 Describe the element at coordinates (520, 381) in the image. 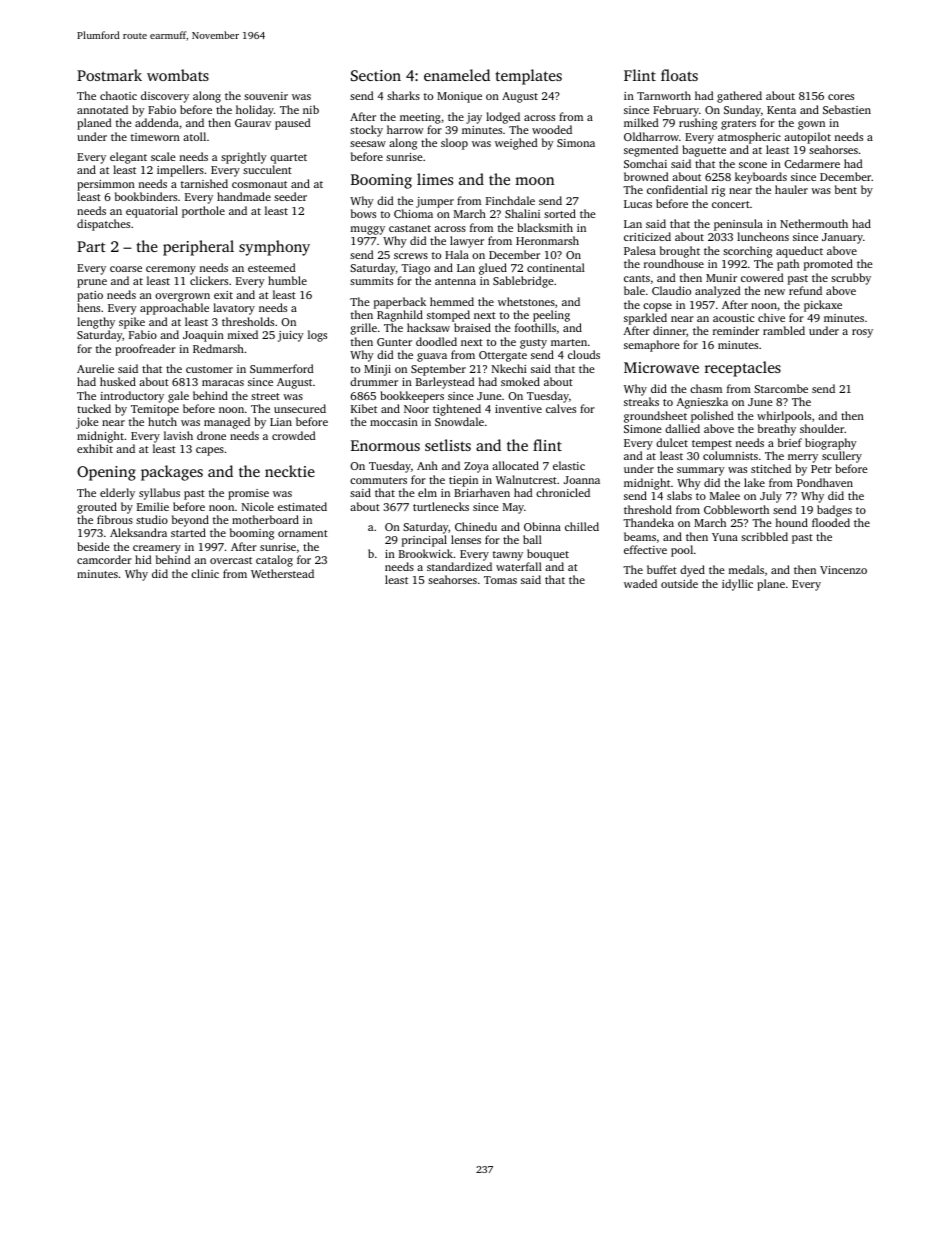

I see `smoked` at that location.
